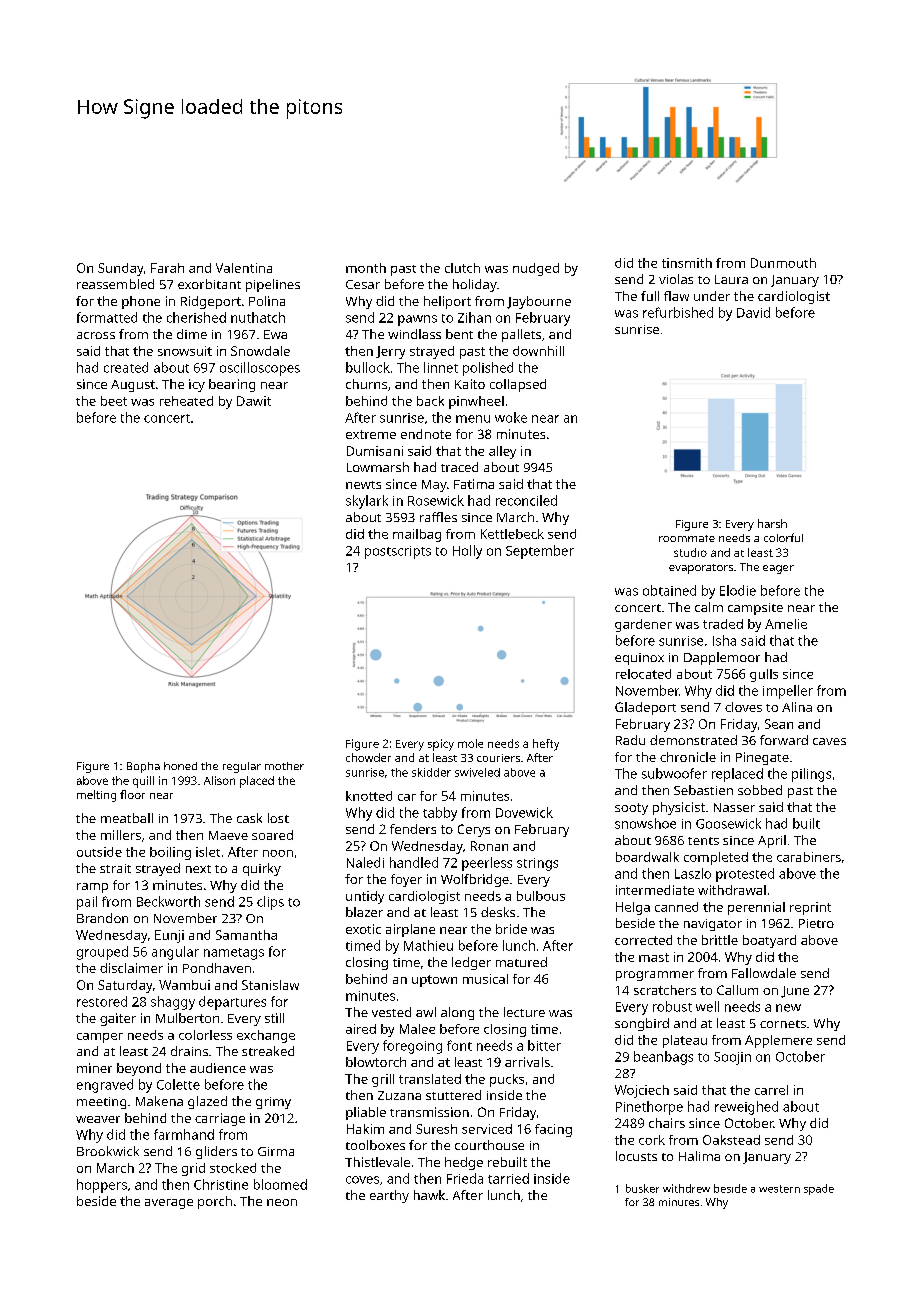 The height and width of the screenshot is (1308, 924). I want to click on along, so click(457, 1013).
